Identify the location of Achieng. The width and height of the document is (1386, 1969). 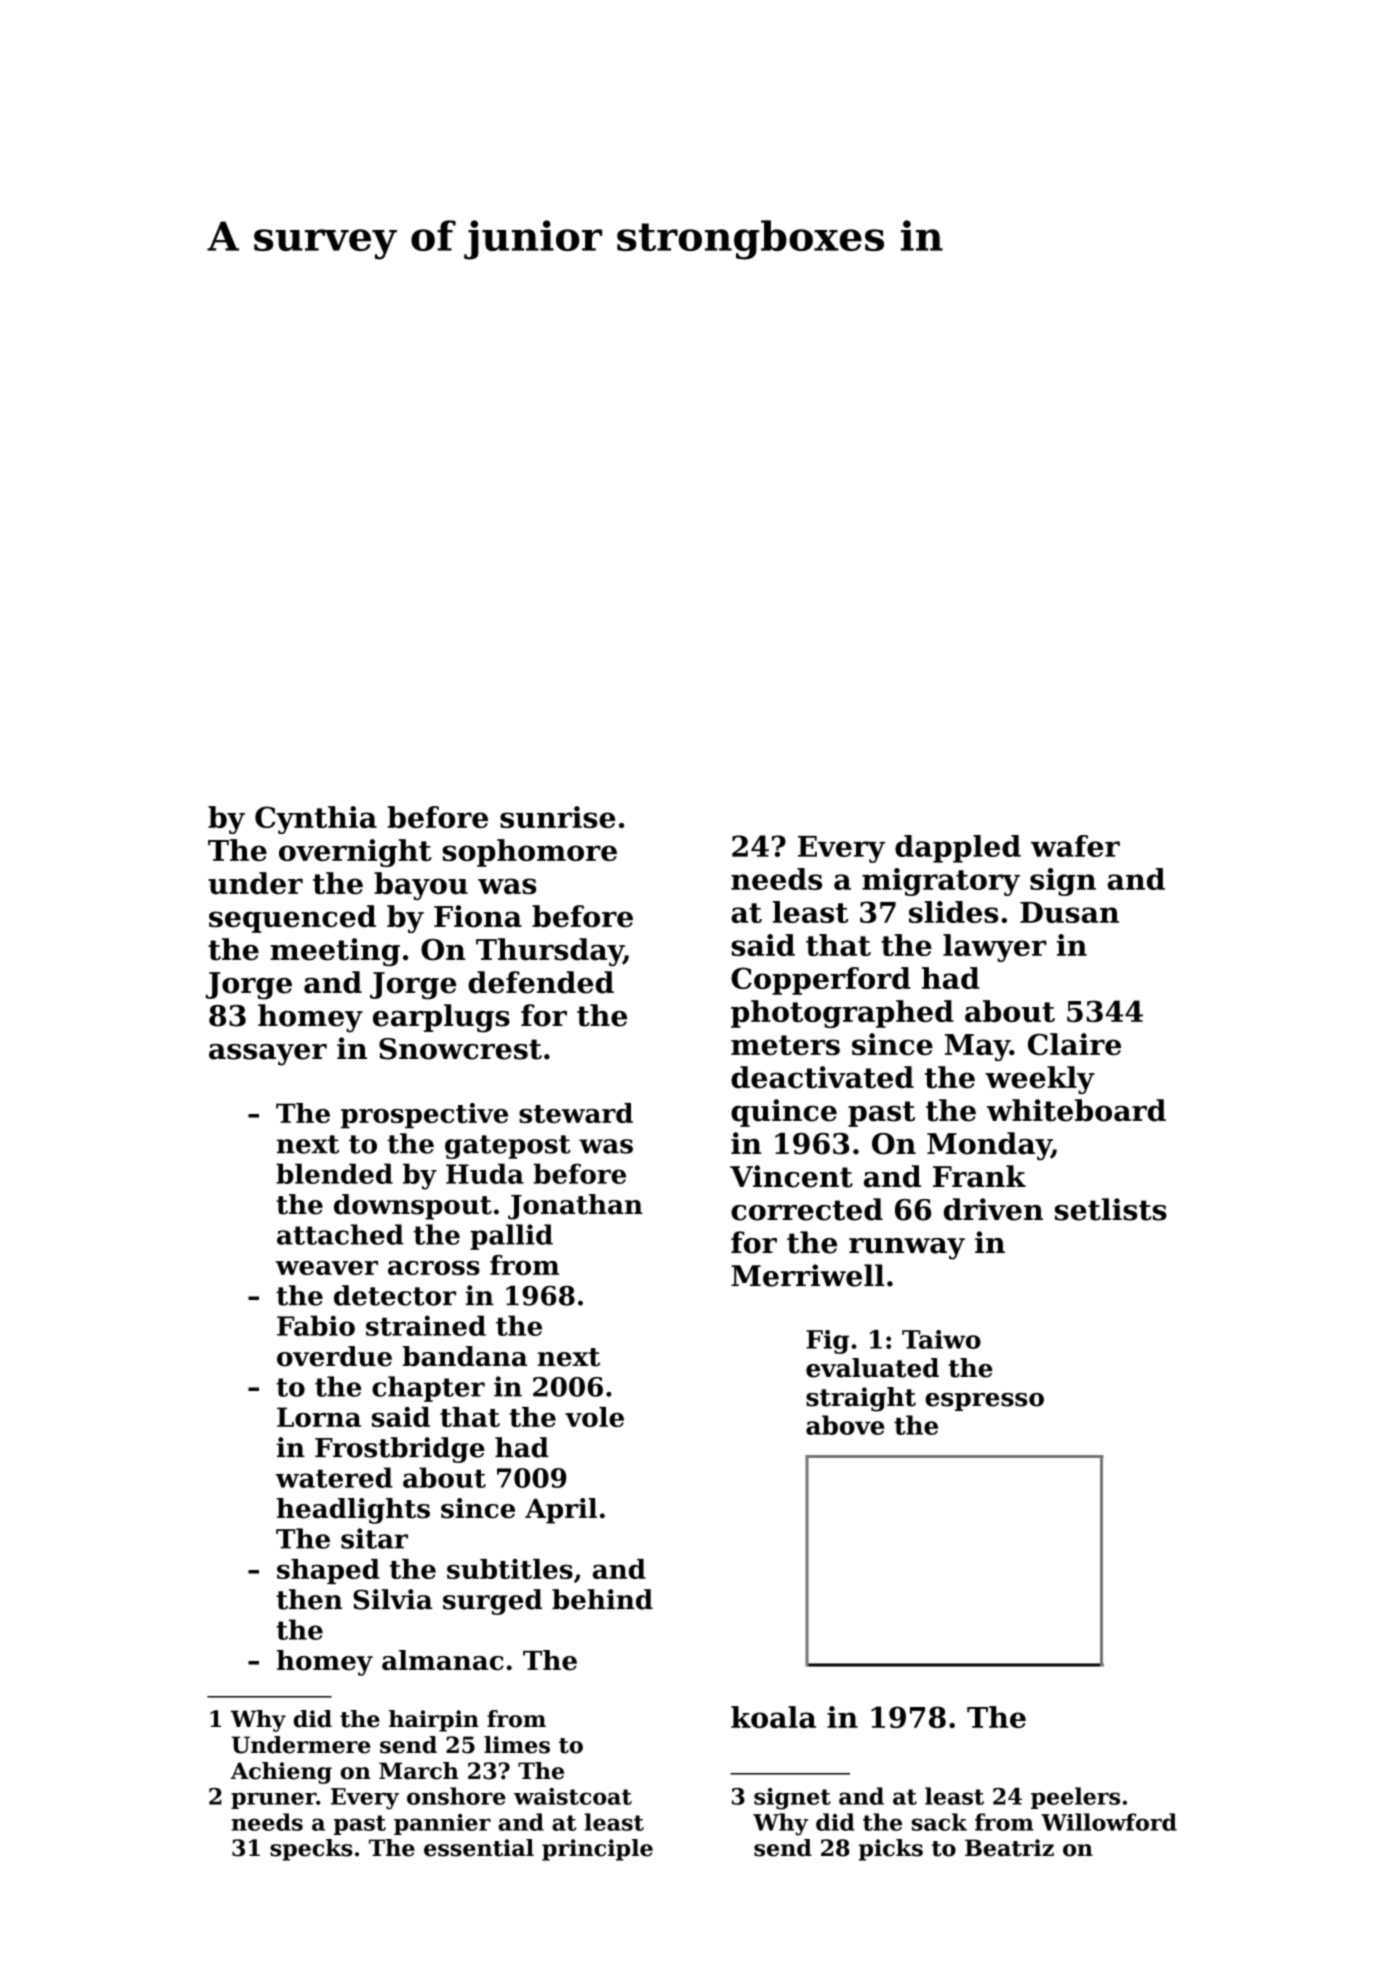
(281, 1773).
